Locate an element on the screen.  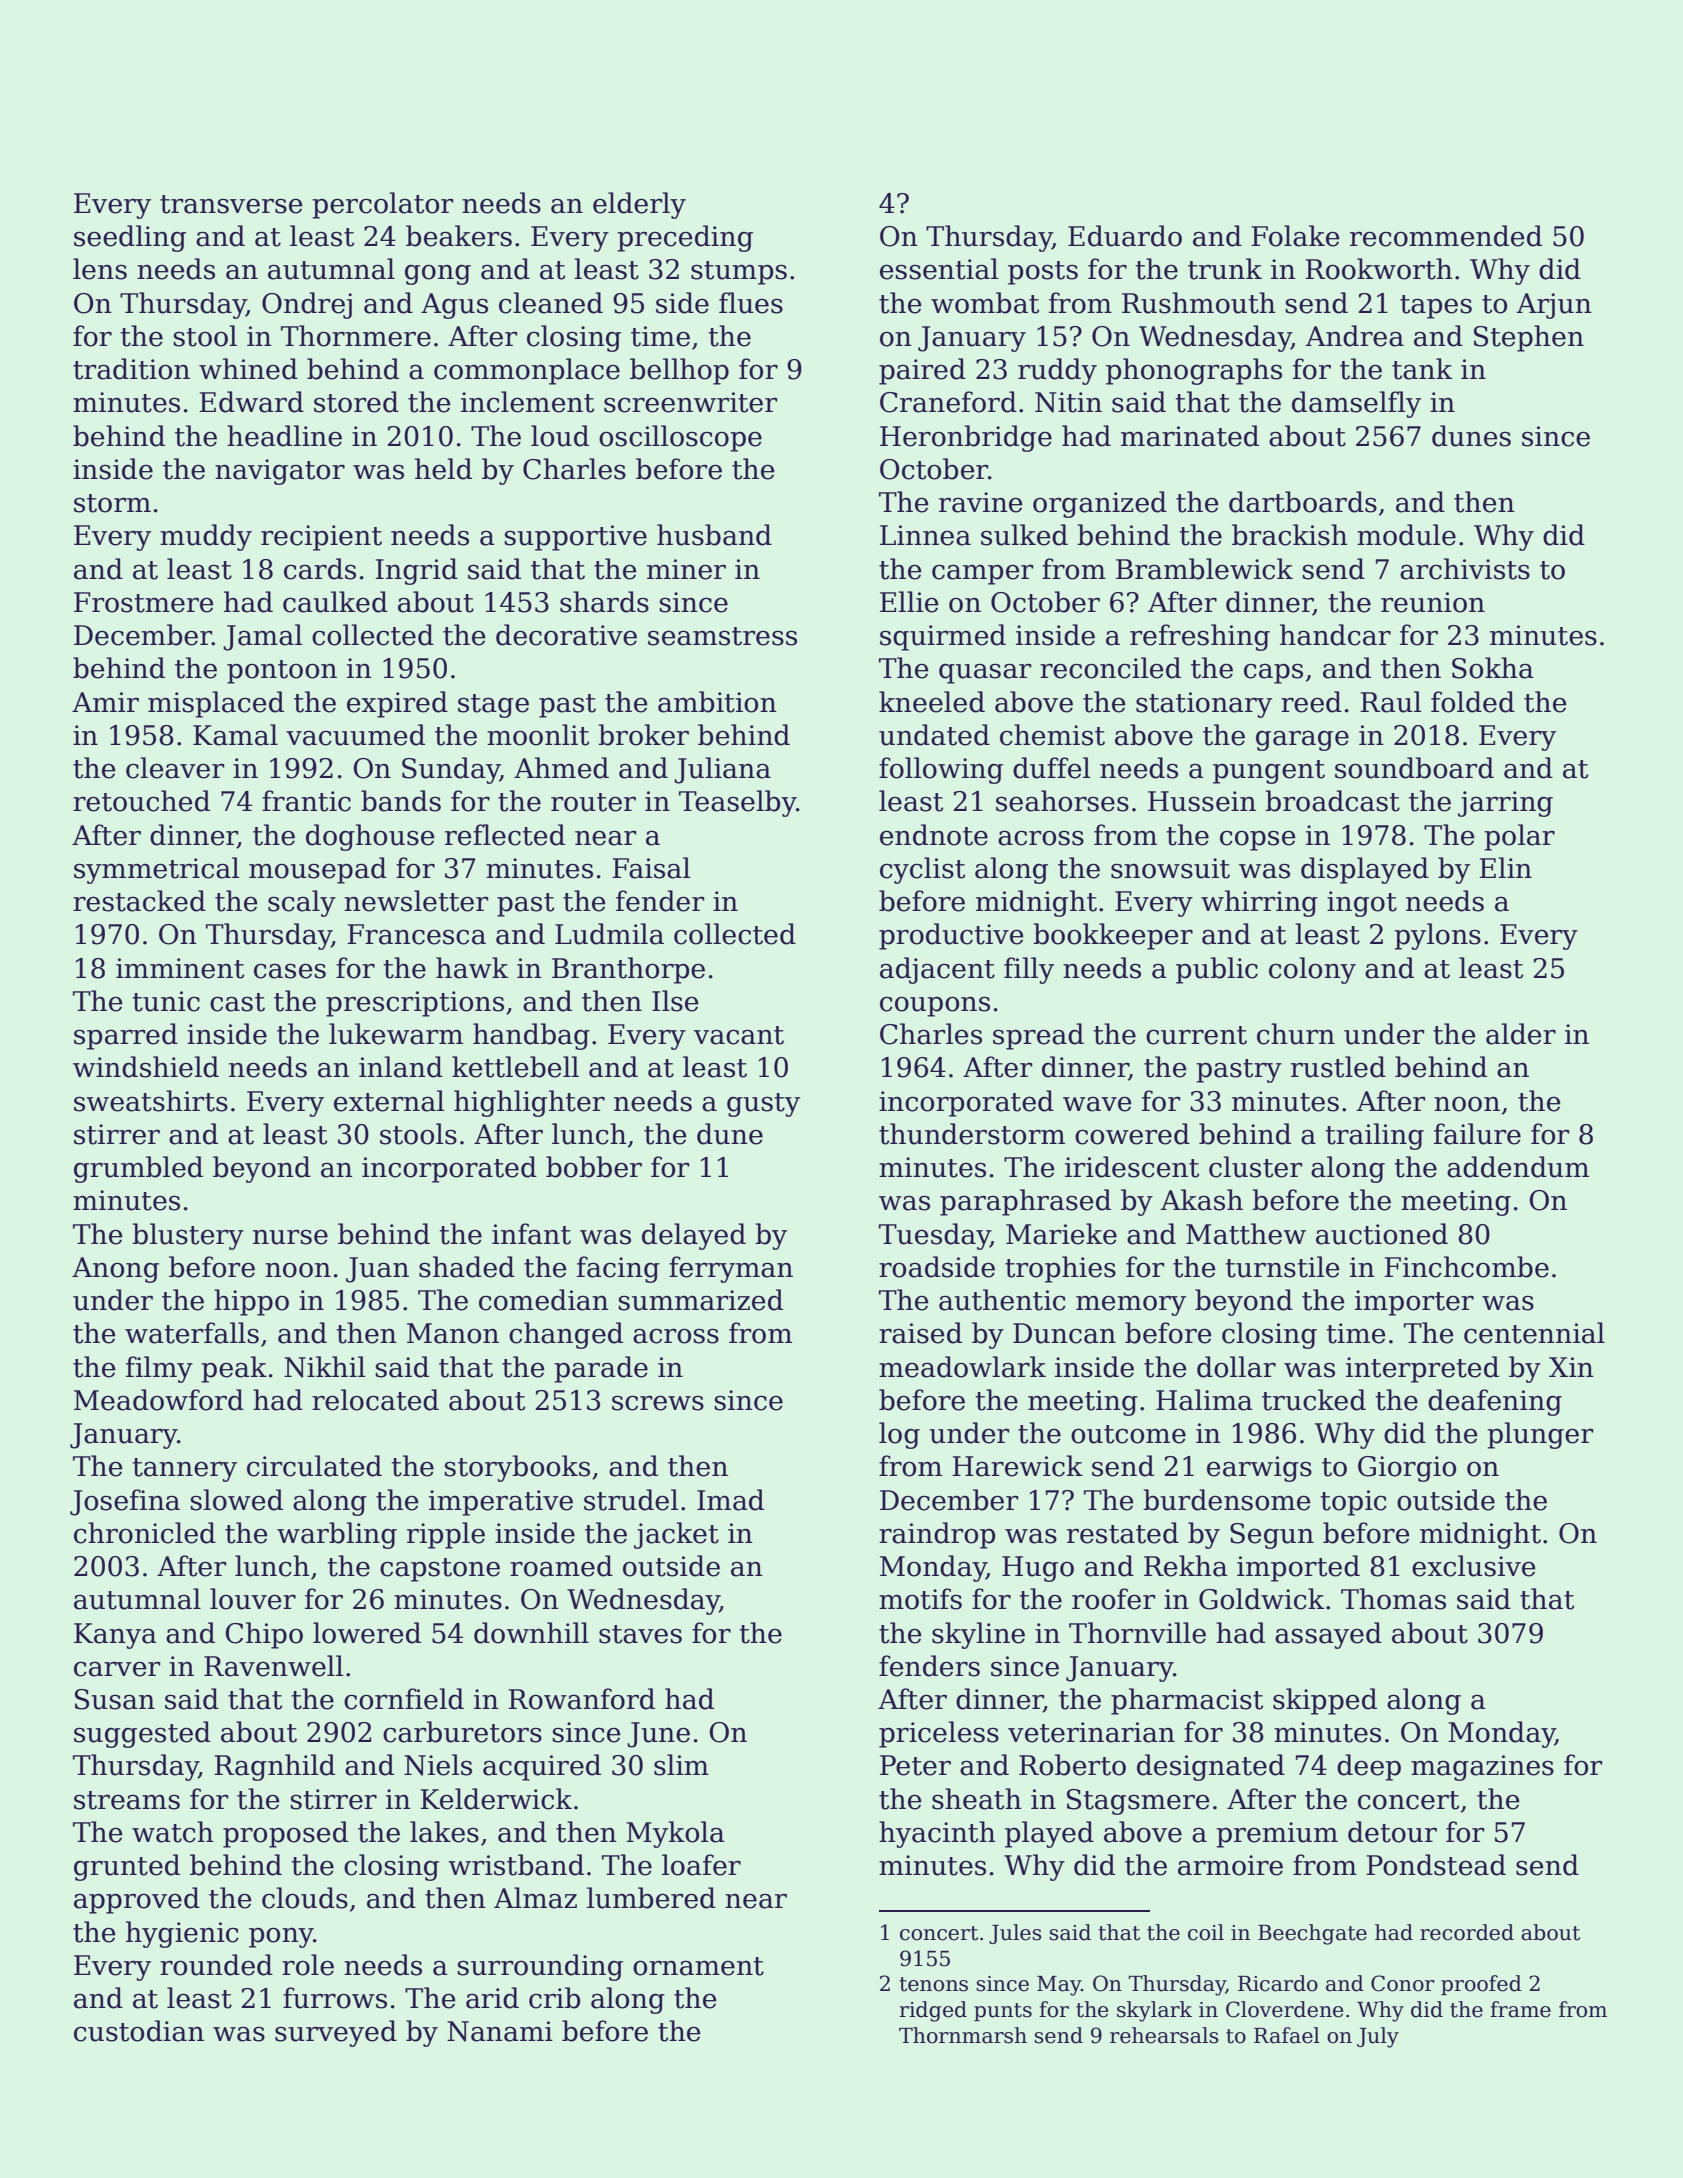
Francesca is located at coordinates (416, 934).
